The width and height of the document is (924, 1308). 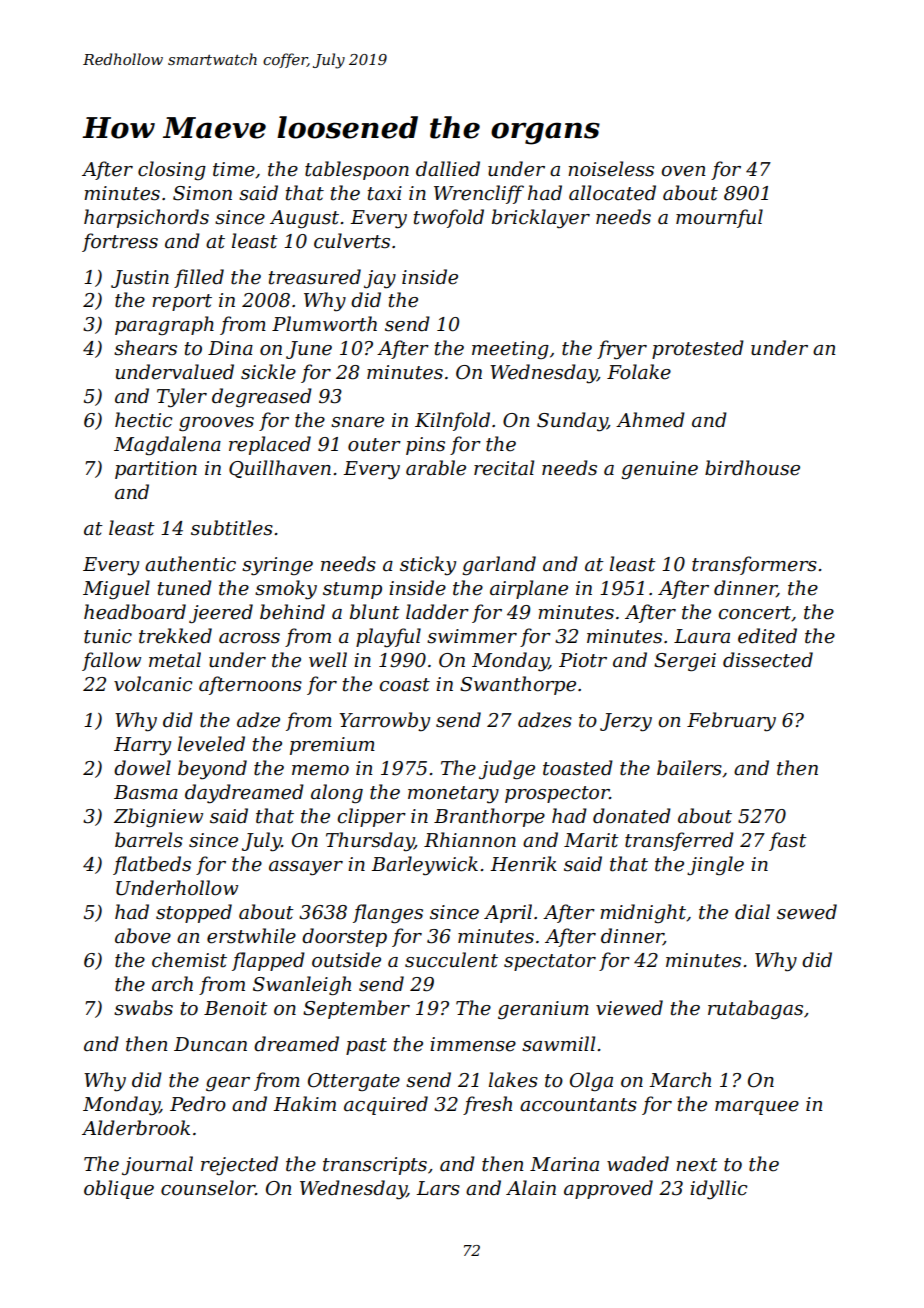 I want to click on Sergei, so click(x=685, y=662).
